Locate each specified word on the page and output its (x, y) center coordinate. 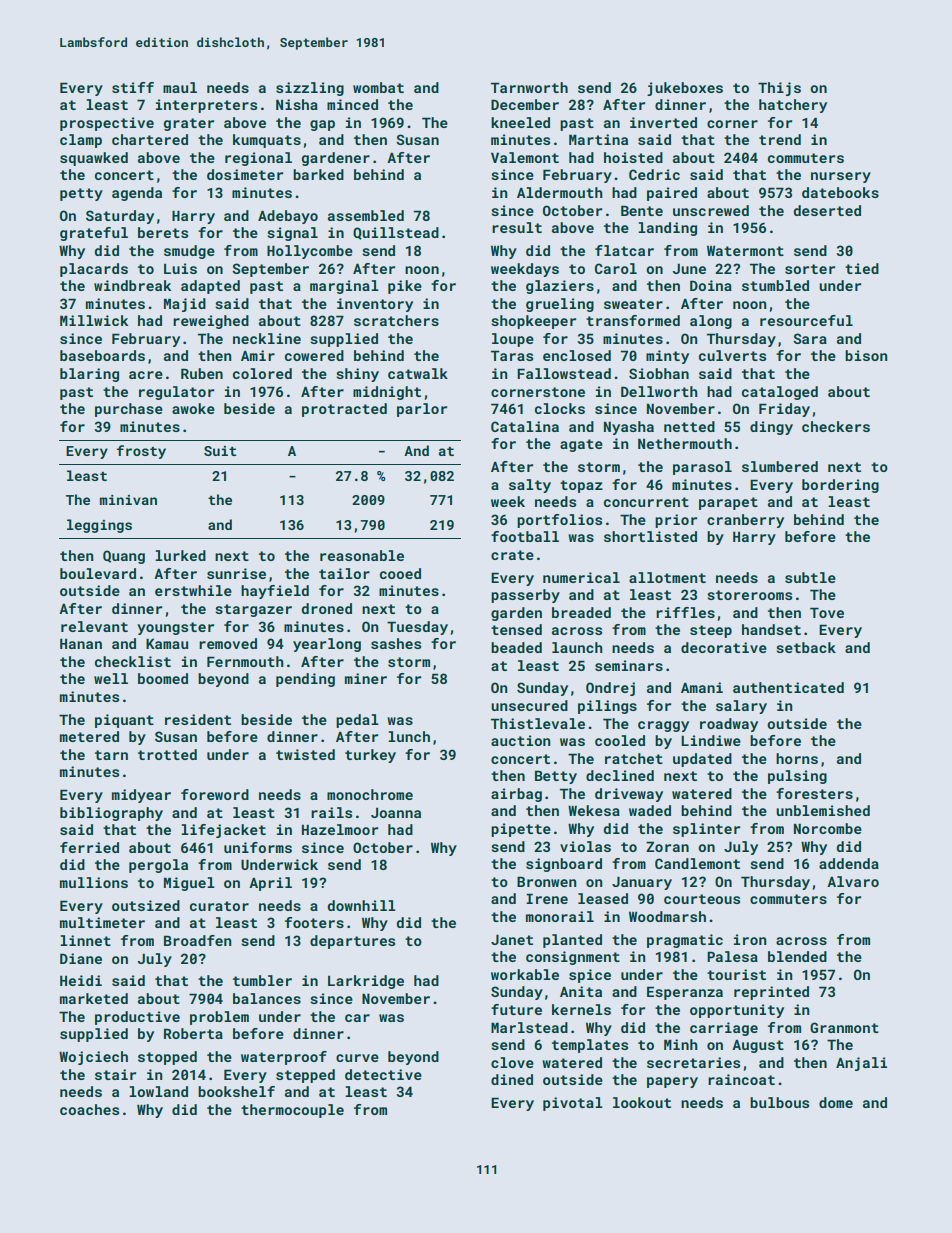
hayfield (275, 592)
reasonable (362, 555)
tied (862, 268)
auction (521, 740)
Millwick (94, 320)
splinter (706, 830)
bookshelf (236, 1091)
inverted (663, 122)
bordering (840, 486)
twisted (305, 754)
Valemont (525, 157)
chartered (150, 139)
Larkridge (366, 982)
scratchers (396, 320)
